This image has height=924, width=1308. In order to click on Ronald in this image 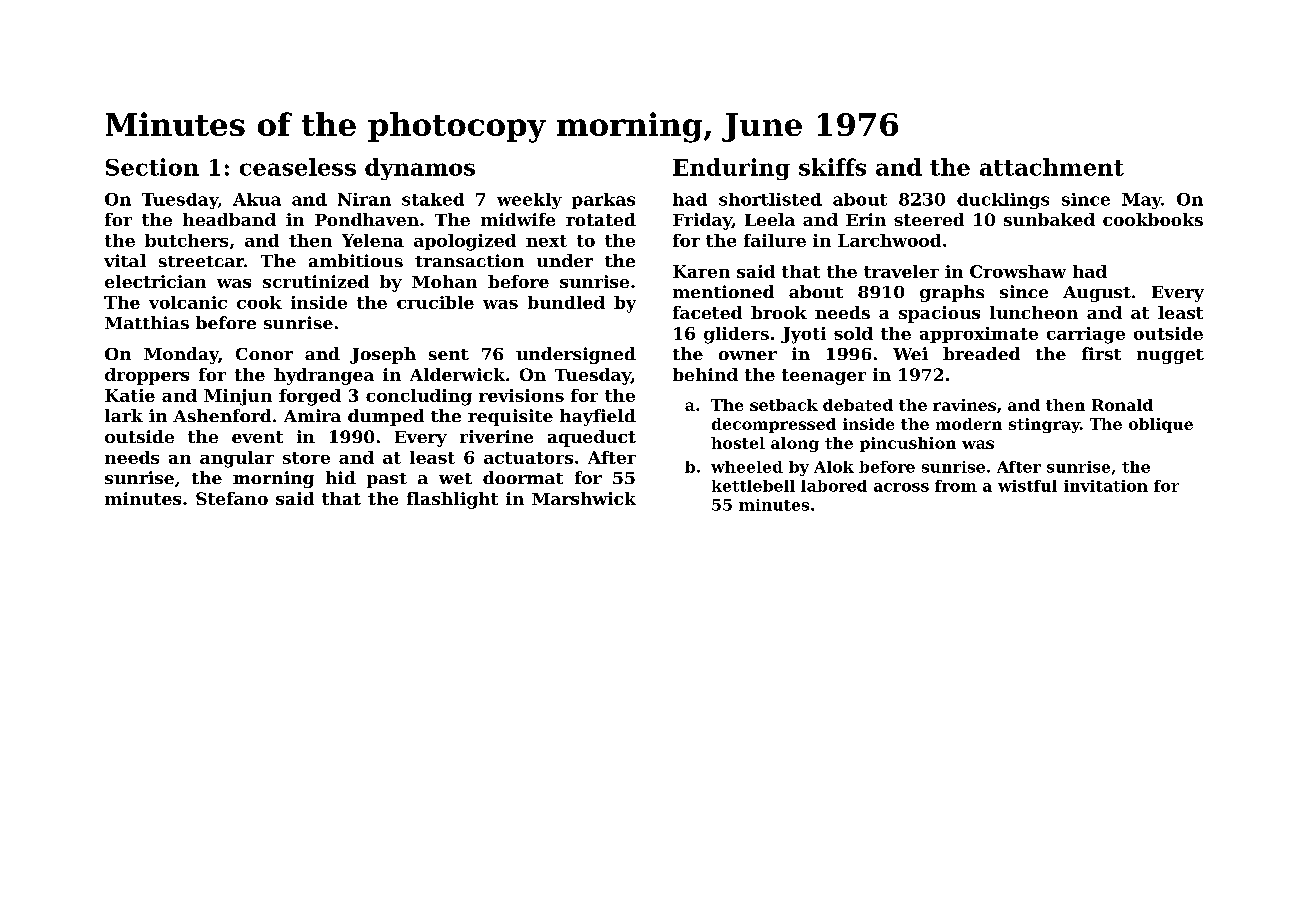, I will do `click(1122, 405)`.
